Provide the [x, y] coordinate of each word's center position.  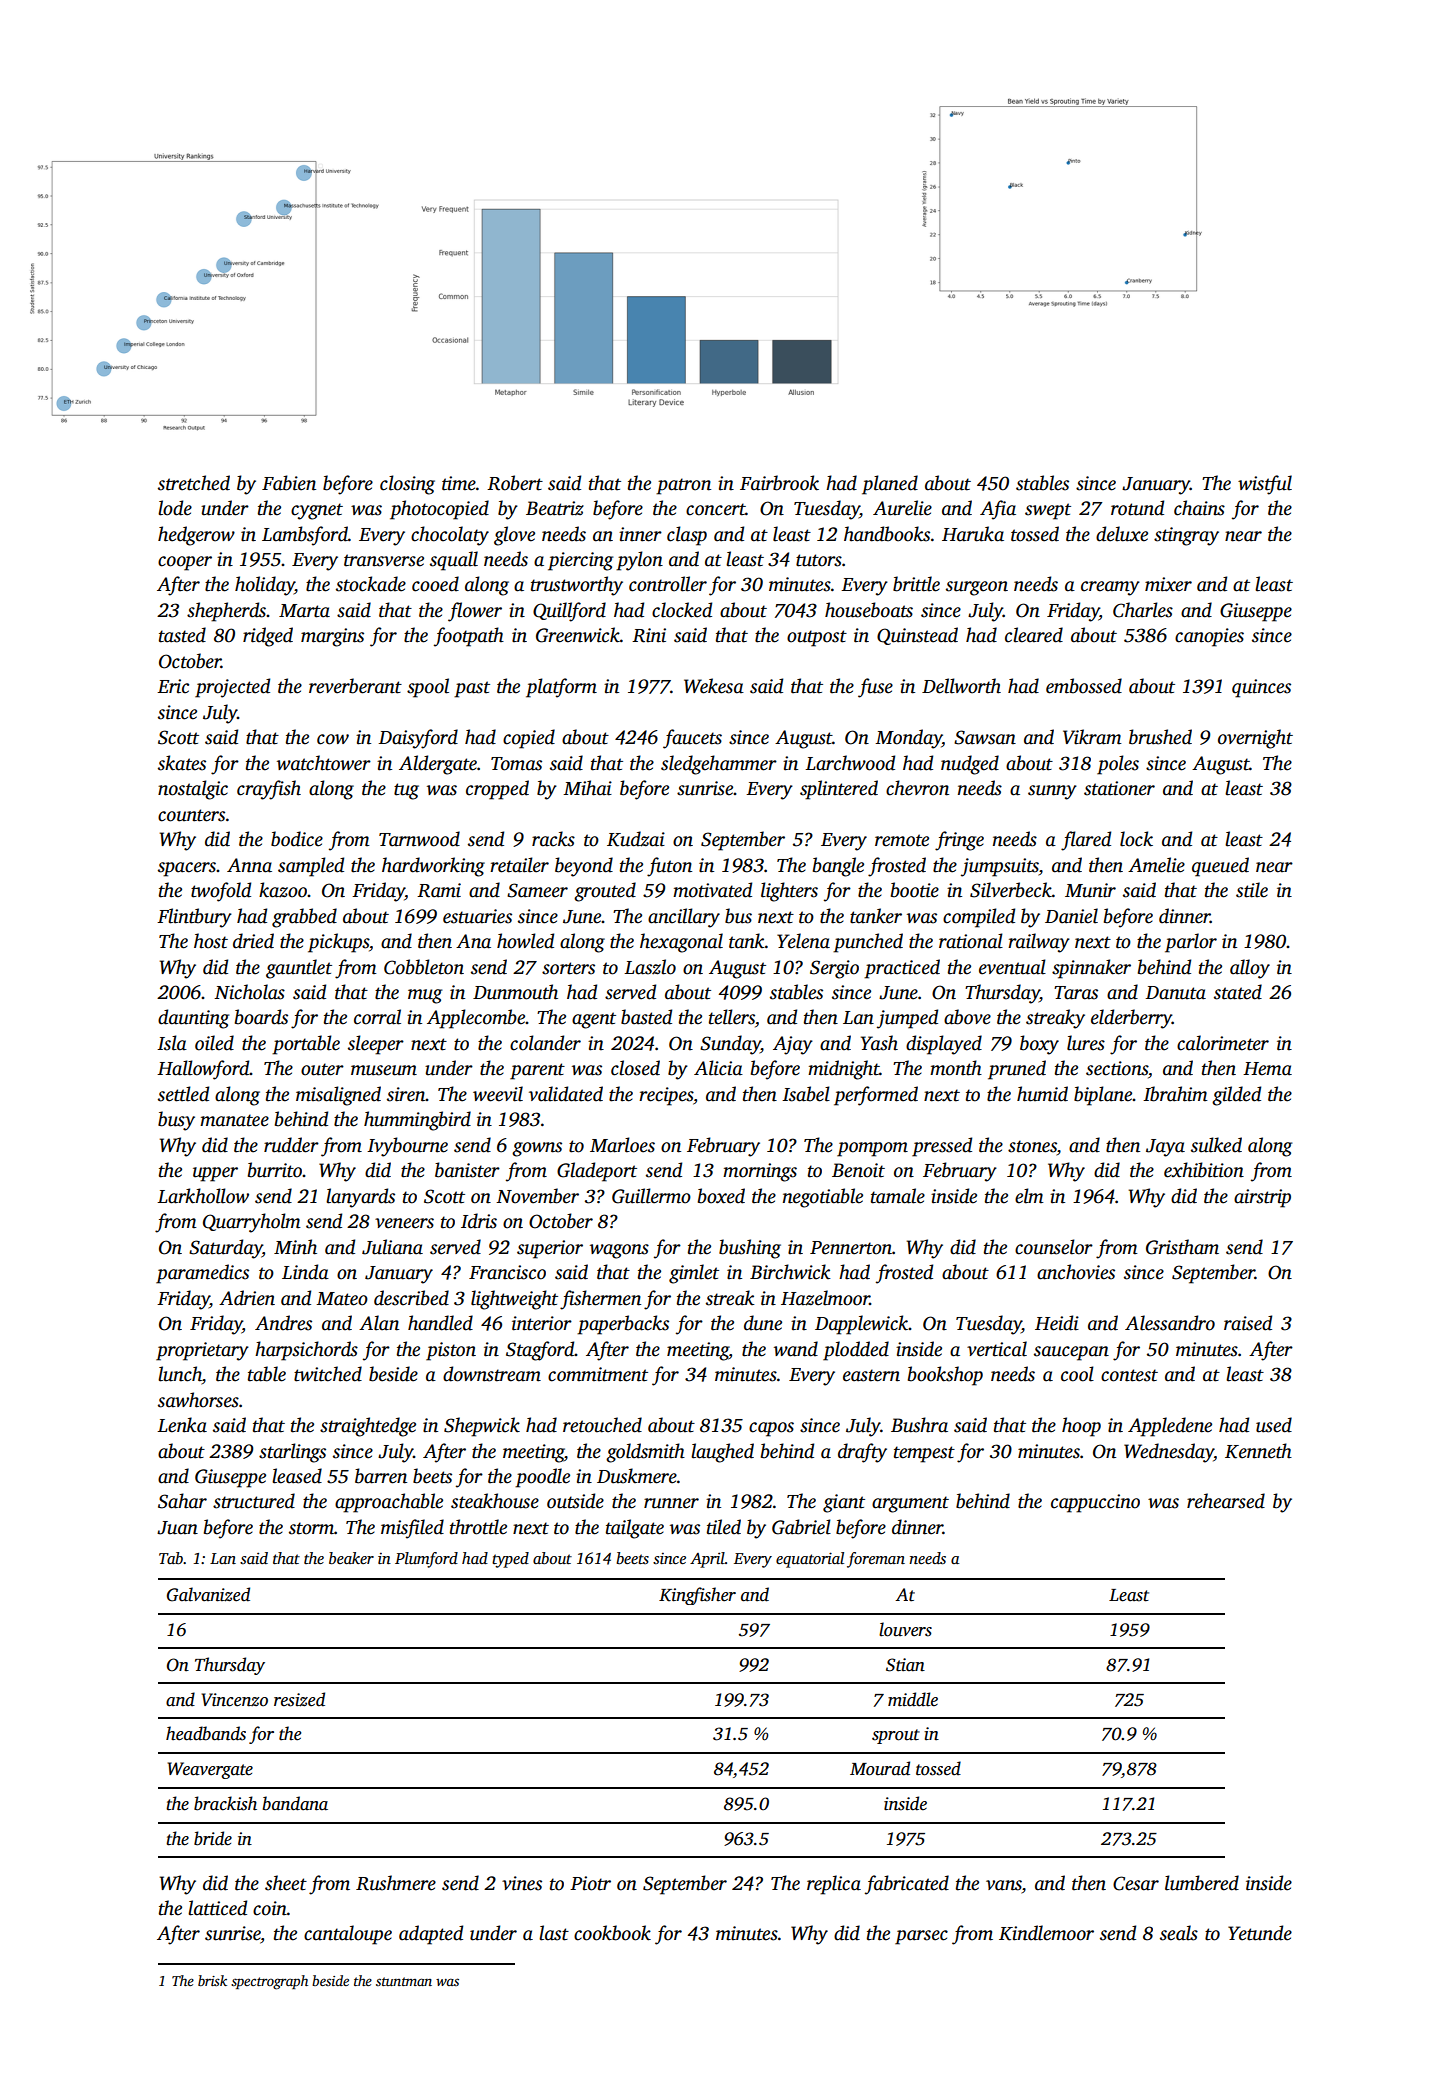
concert [716, 509]
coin [270, 1908]
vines [522, 1883]
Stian [905, 1665]
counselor [1054, 1247]
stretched [194, 483]
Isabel [806, 1094]
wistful [1265, 485]
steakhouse [495, 1501]
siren [406, 1094]
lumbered [1202, 1883]
